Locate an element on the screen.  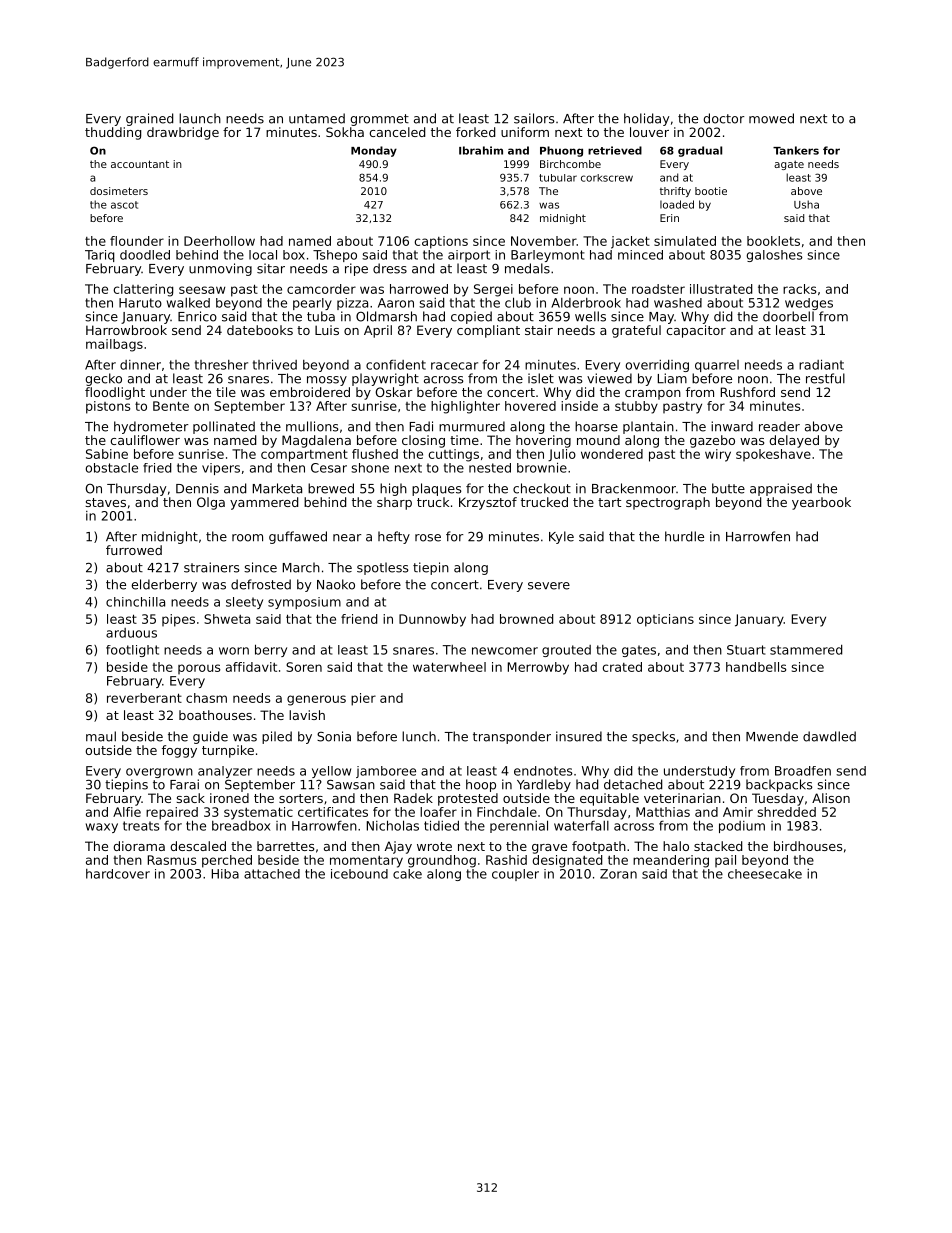
radiant is located at coordinates (821, 364).
